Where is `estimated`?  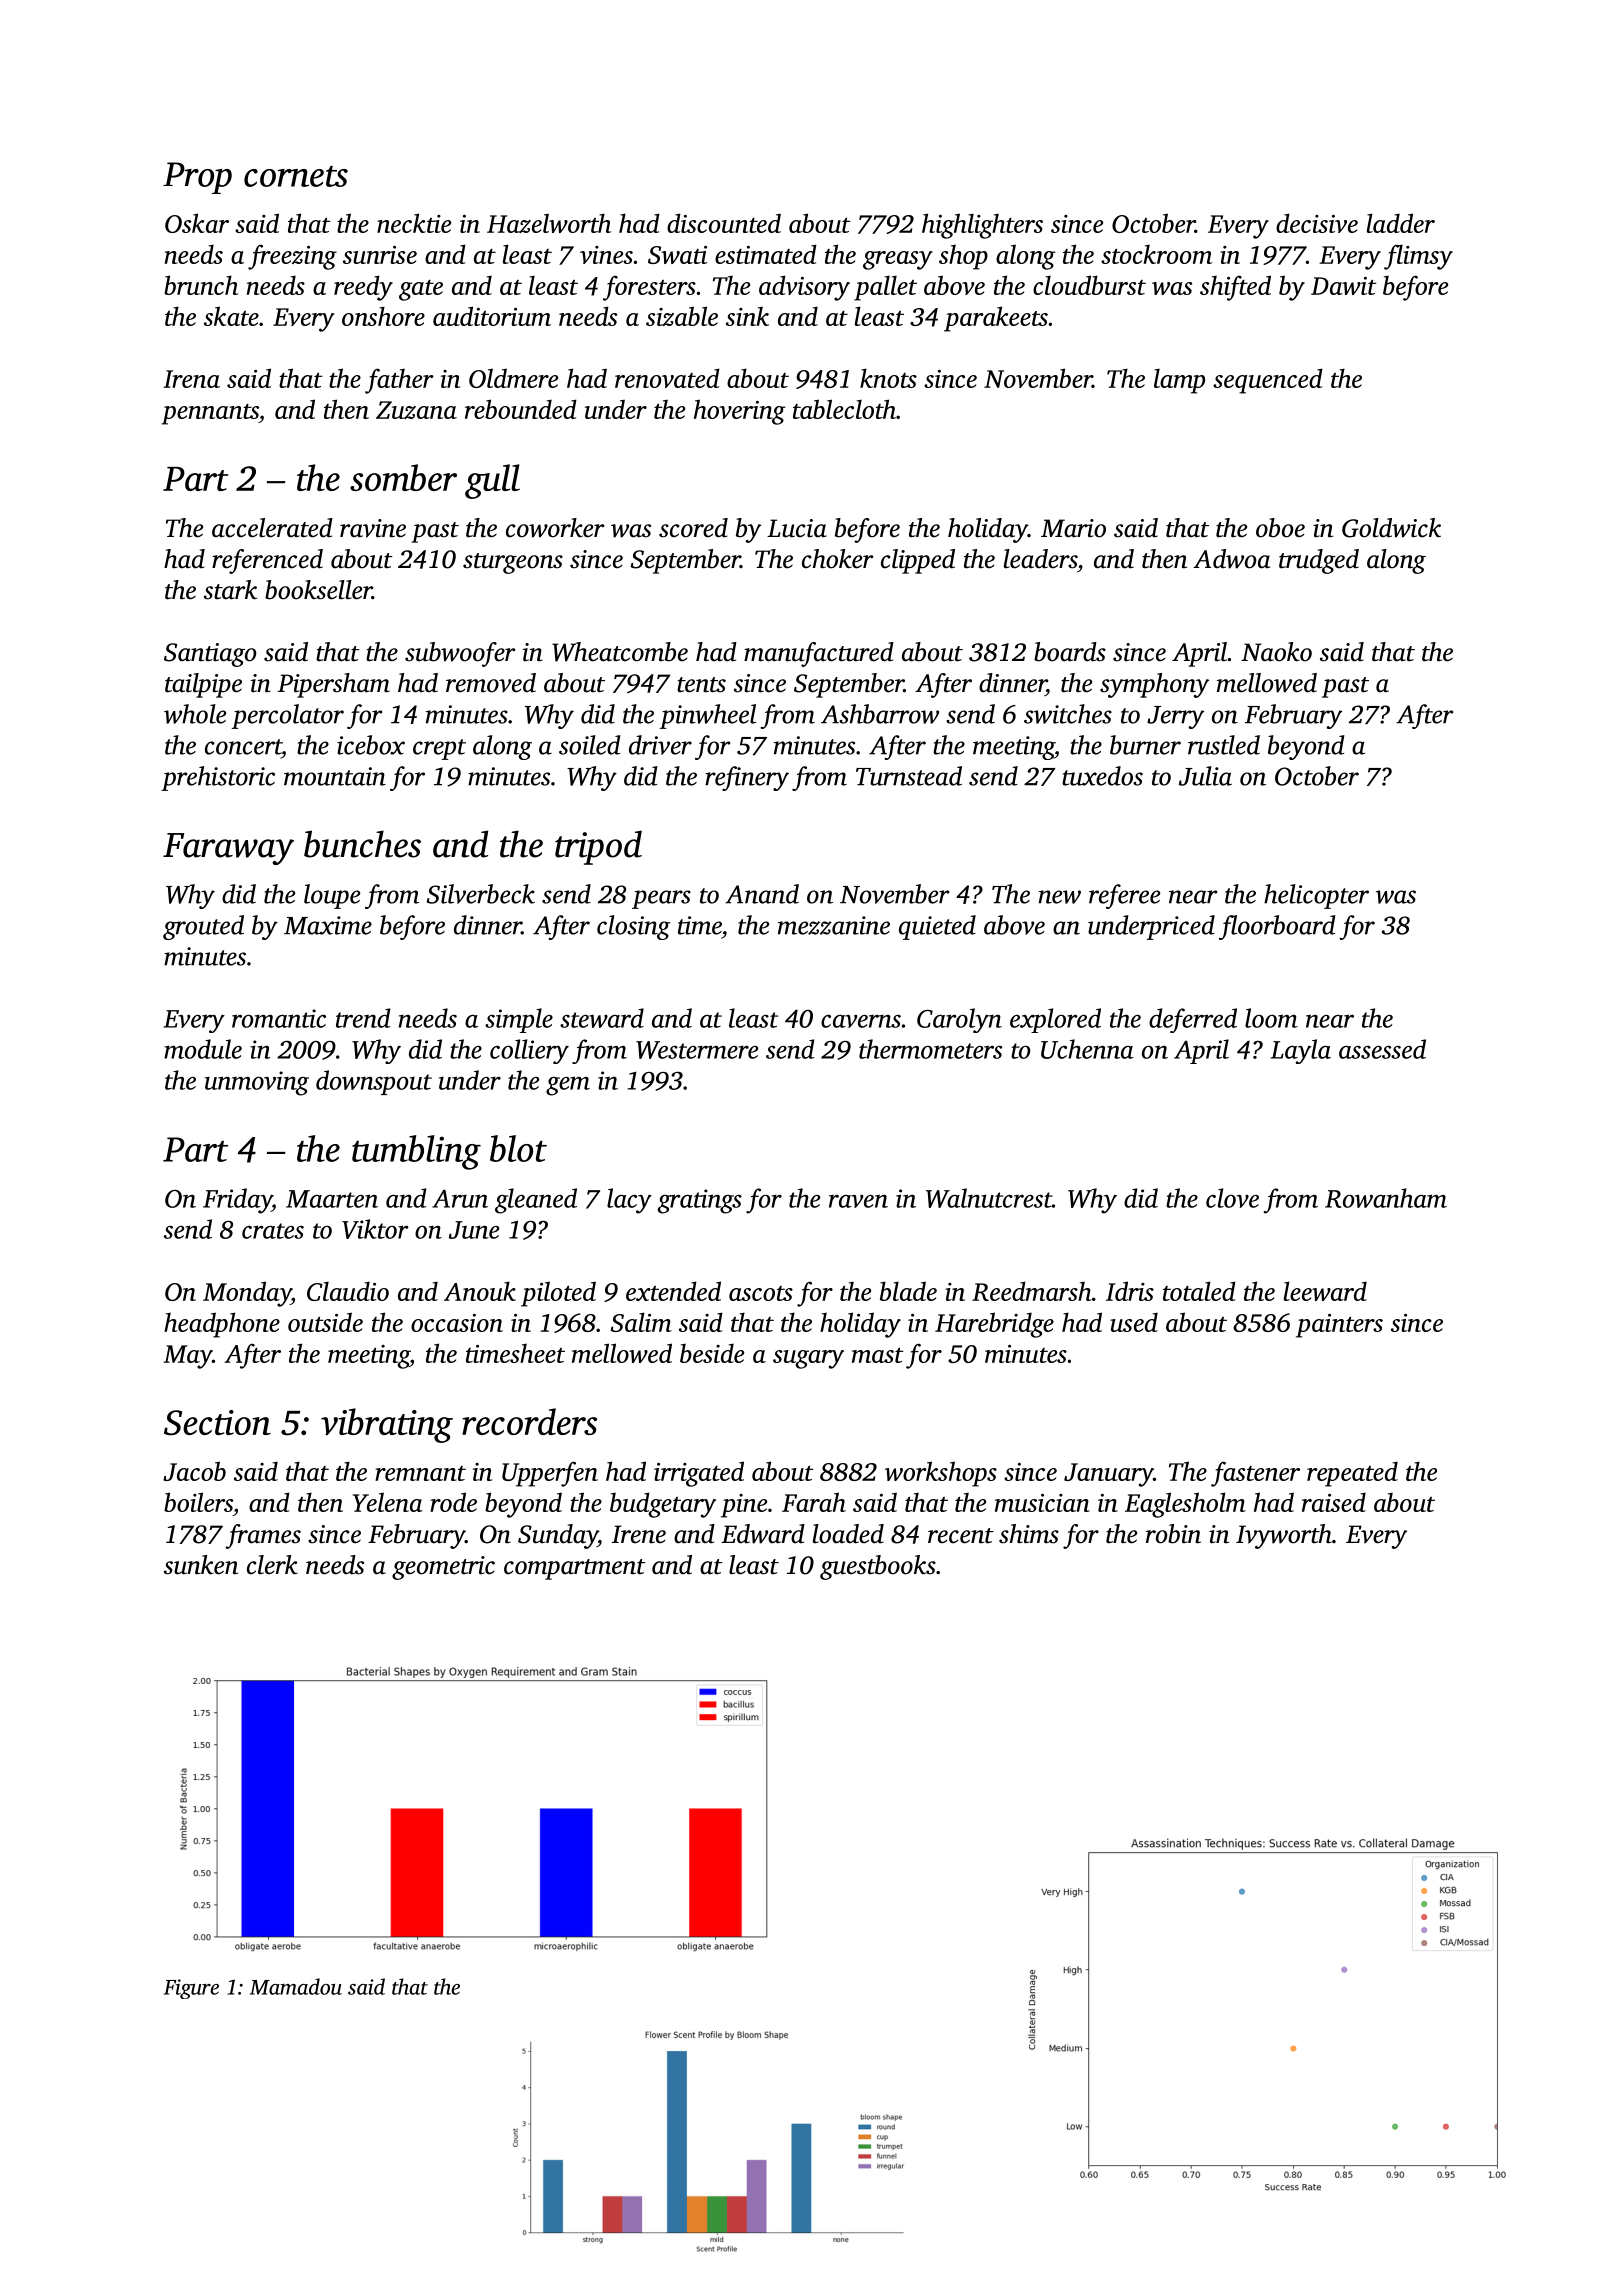 estimated is located at coordinates (766, 254).
